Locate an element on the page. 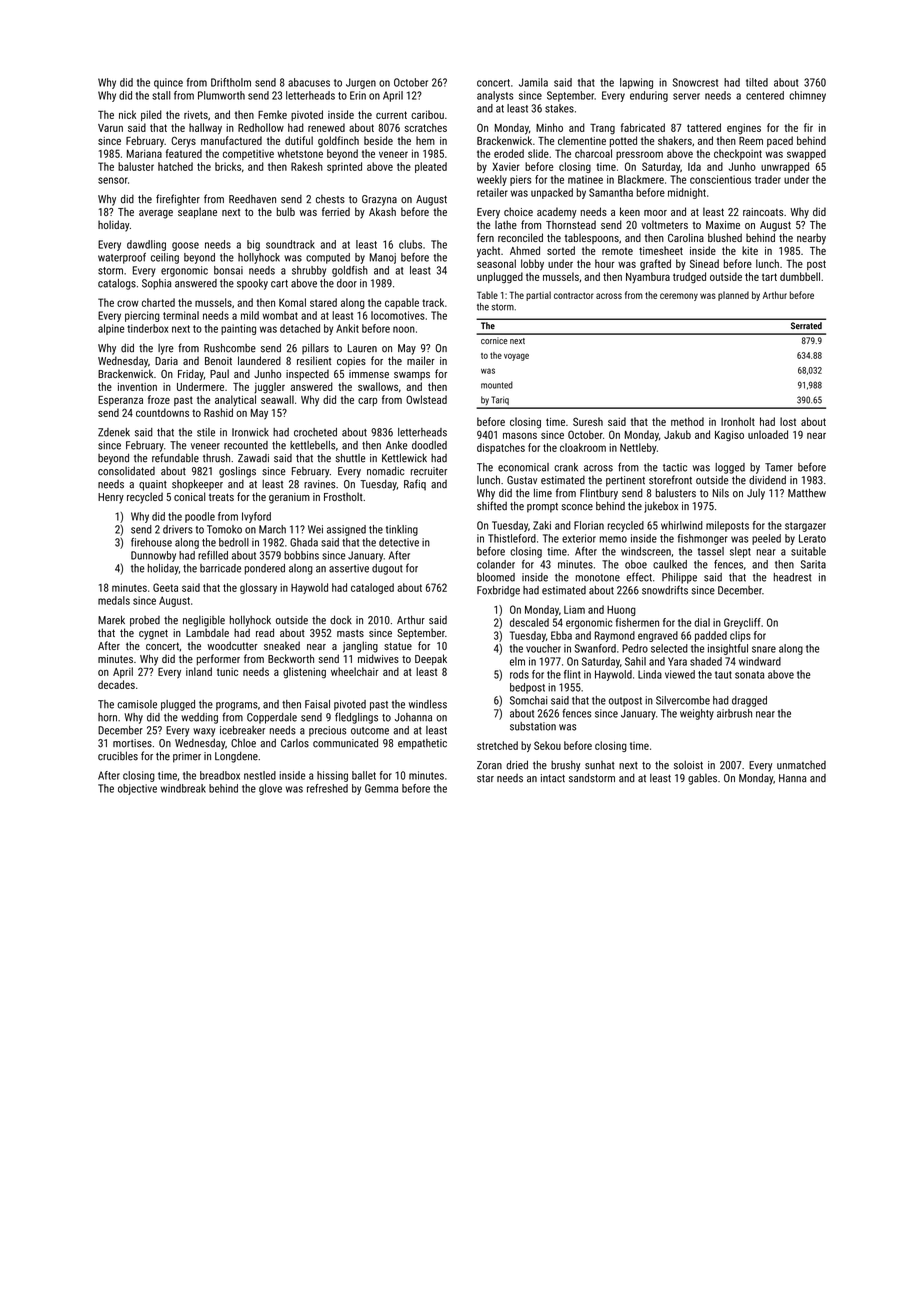  cygnet is located at coordinates (153, 634).
